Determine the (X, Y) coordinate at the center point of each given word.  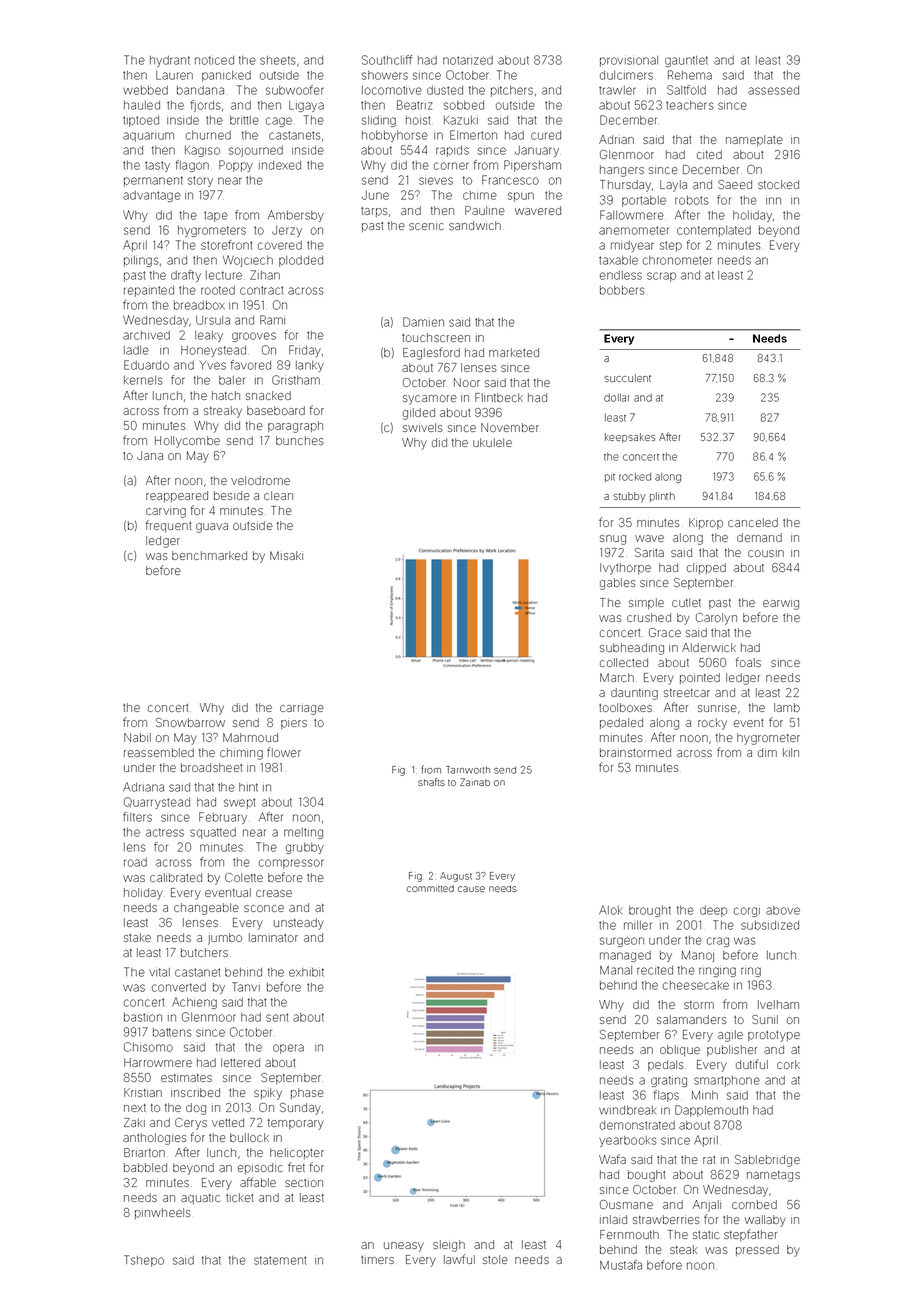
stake (137, 937)
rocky (712, 724)
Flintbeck (499, 397)
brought (650, 911)
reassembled (159, 752)
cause (471, 889)
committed (430, 888)
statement (280, 1260)
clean (278, 495)
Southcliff (387, 60)
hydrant (170, 61)
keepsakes (630, 438)
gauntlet (686, 61)
